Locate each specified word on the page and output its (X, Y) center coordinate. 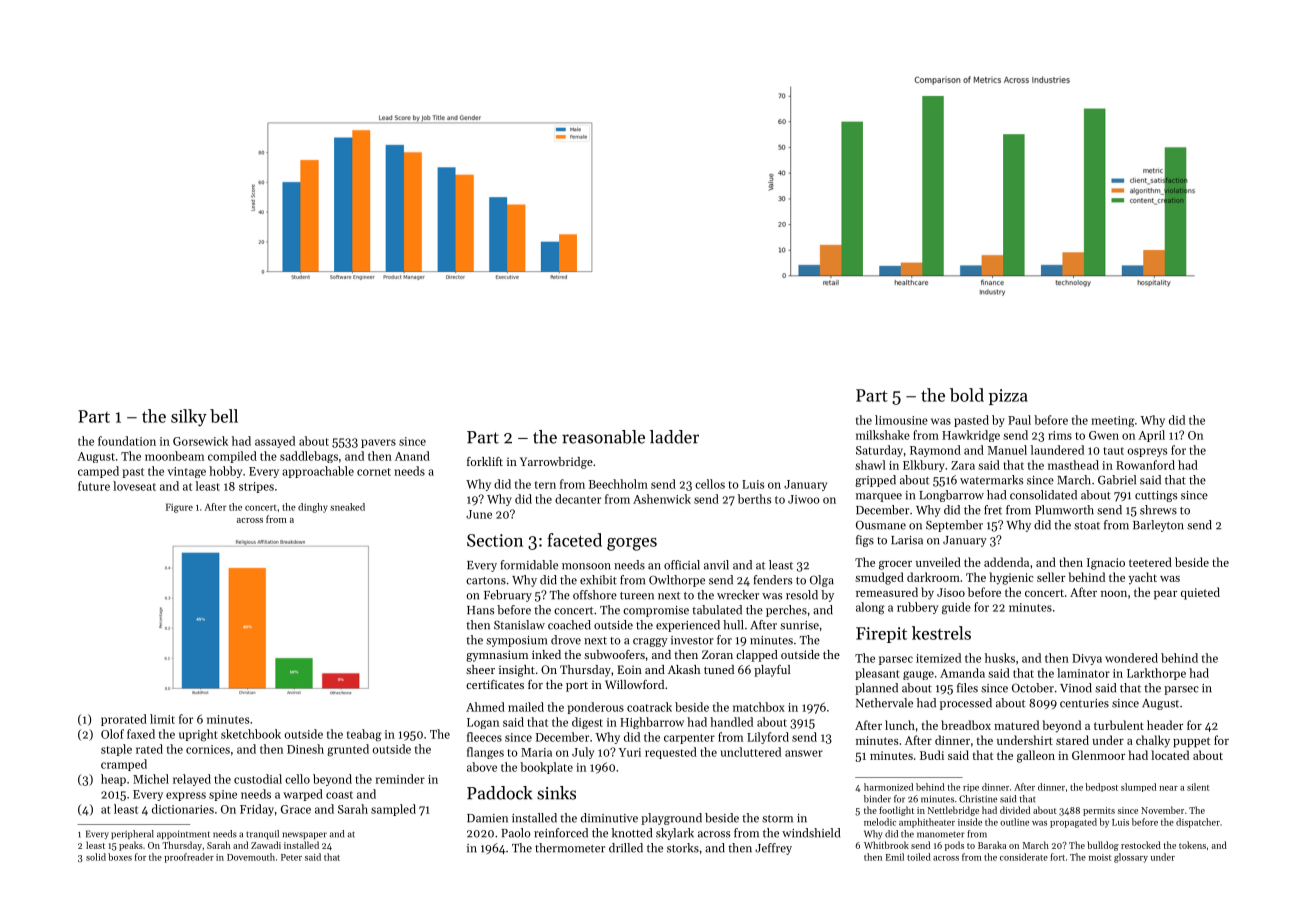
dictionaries (183, 809)
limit (162, 719)
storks (683, 848)
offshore (595, 595)
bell (224, 416)
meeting (1113, 421)
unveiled (938, 562)
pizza (1008, 397)
